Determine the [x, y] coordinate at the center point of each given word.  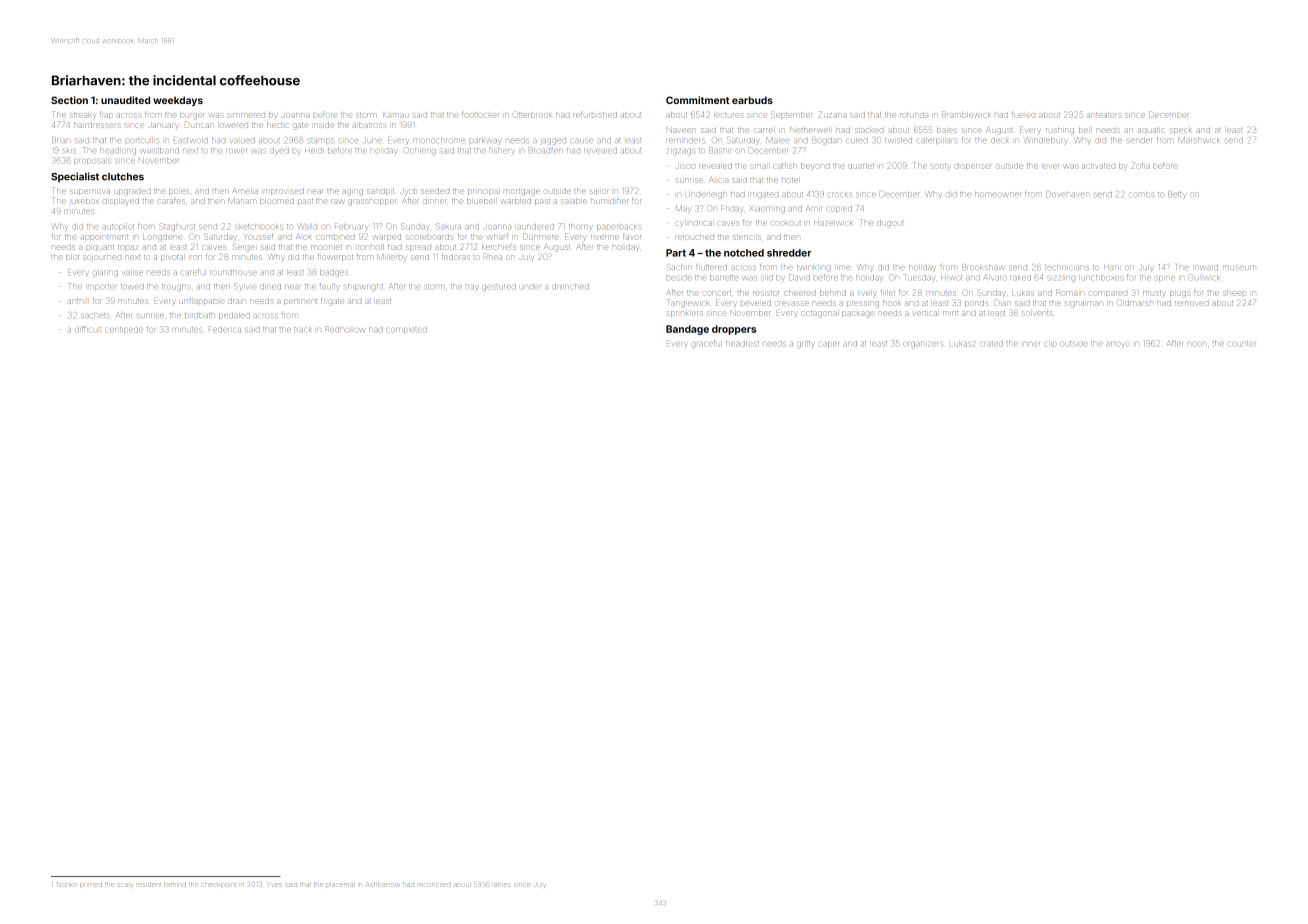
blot [72, 257]
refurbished [595, 115]
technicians [1067, 267]
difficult [88, 329]
